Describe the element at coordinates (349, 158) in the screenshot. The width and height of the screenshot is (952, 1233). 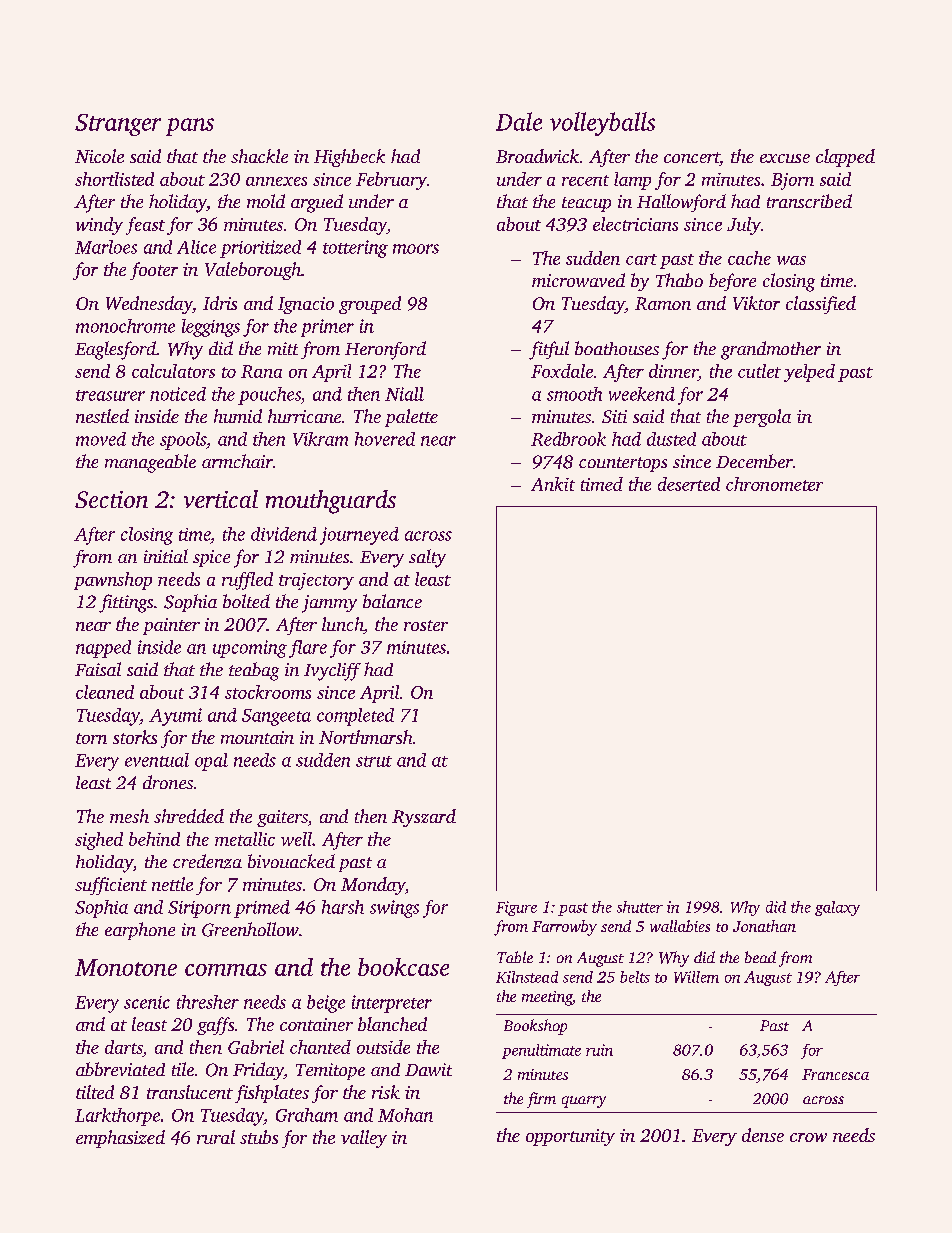
I see `Highbeck` at that location.
